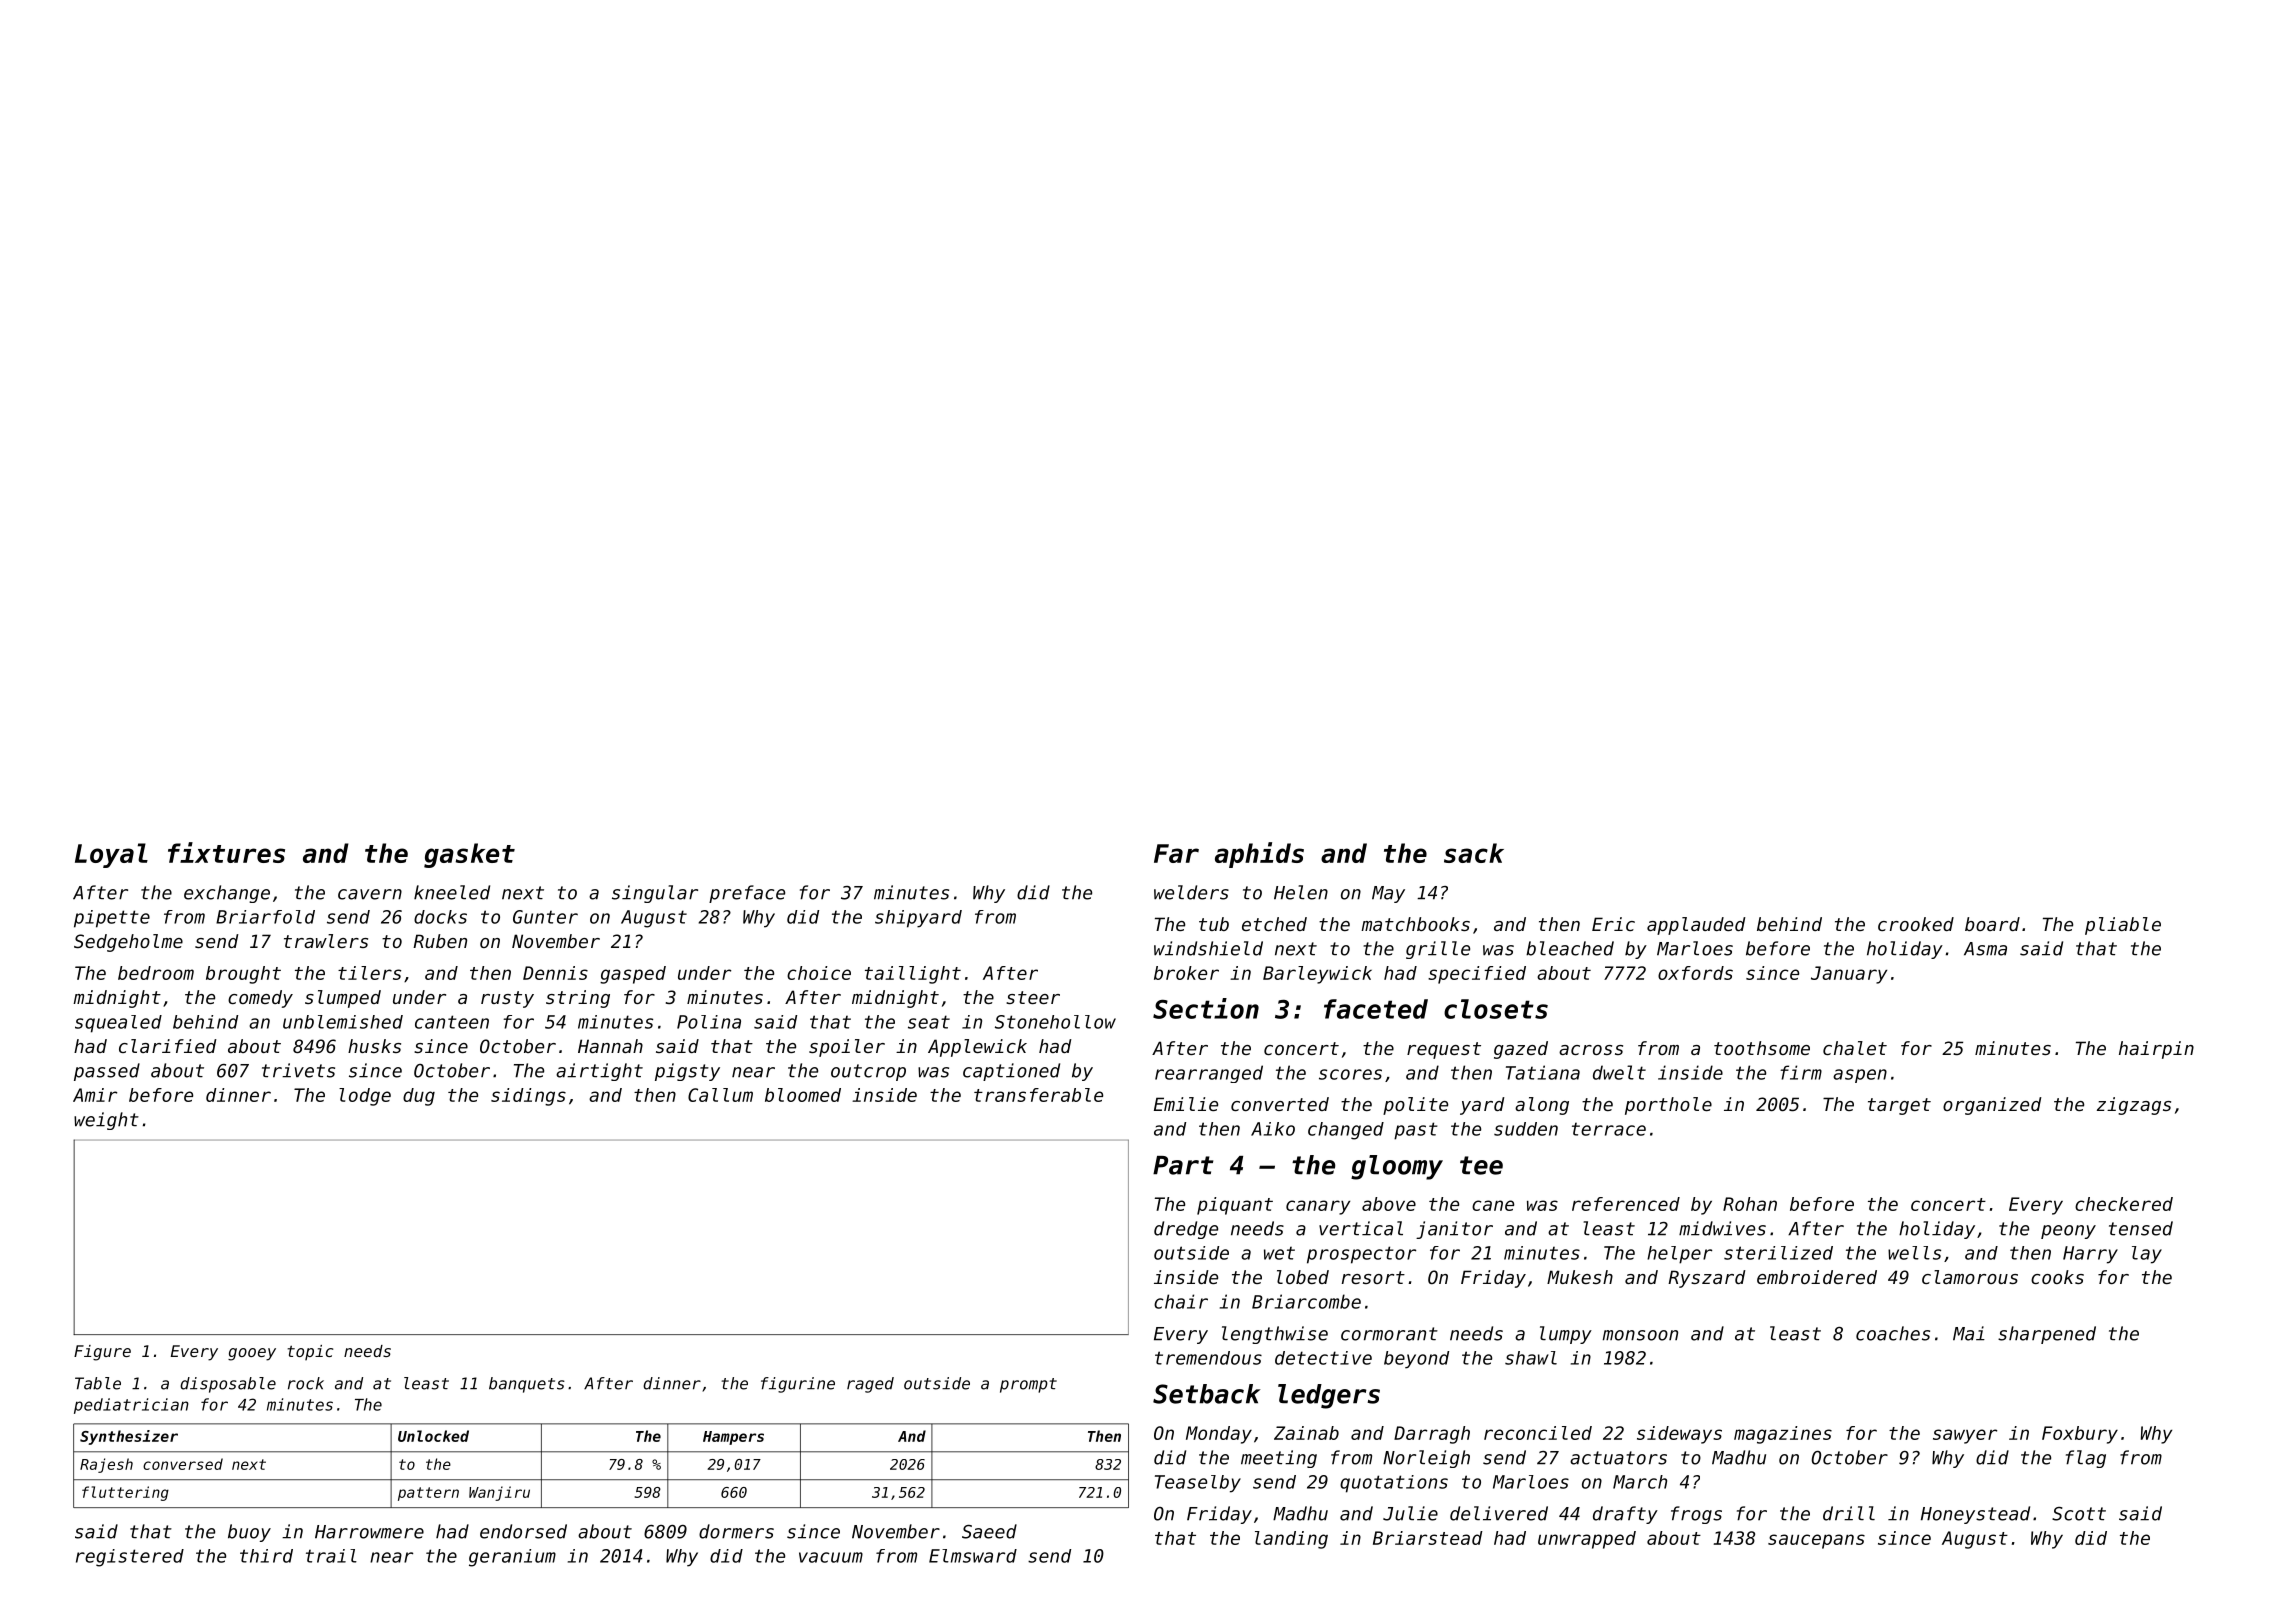 The width and height of the screenshot is (2282, 1614). What do you see at coordinates (226, 852) in the screenshot?
I see `fixtures` at bounding box center [226, 852].
